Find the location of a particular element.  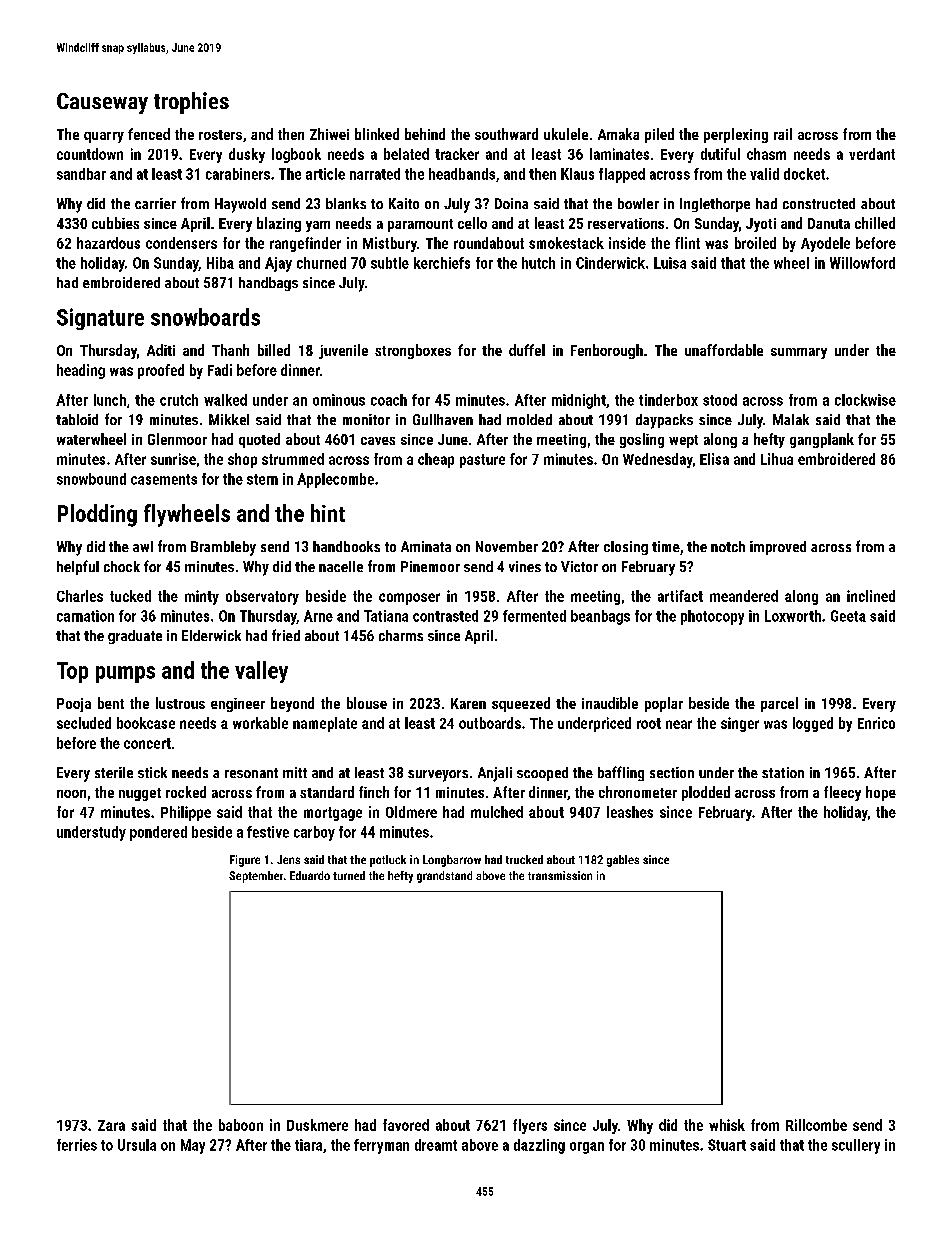

Causeway is located at coordinates (102, 103).
